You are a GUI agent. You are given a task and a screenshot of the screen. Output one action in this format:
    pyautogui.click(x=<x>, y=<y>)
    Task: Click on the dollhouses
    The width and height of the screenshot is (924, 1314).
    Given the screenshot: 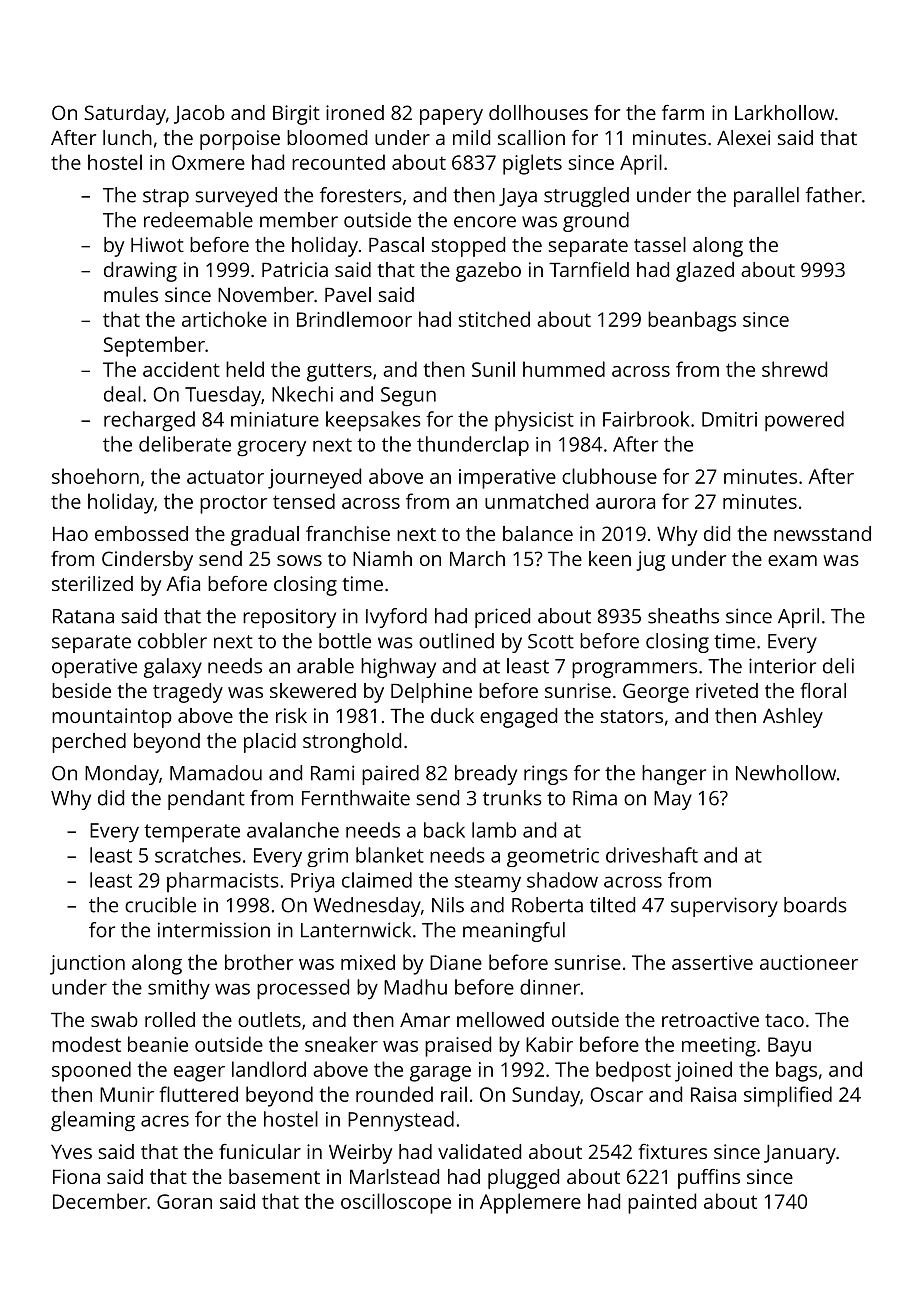 What is the action you would take?
    pyautogui.click(x=538, y=112)
